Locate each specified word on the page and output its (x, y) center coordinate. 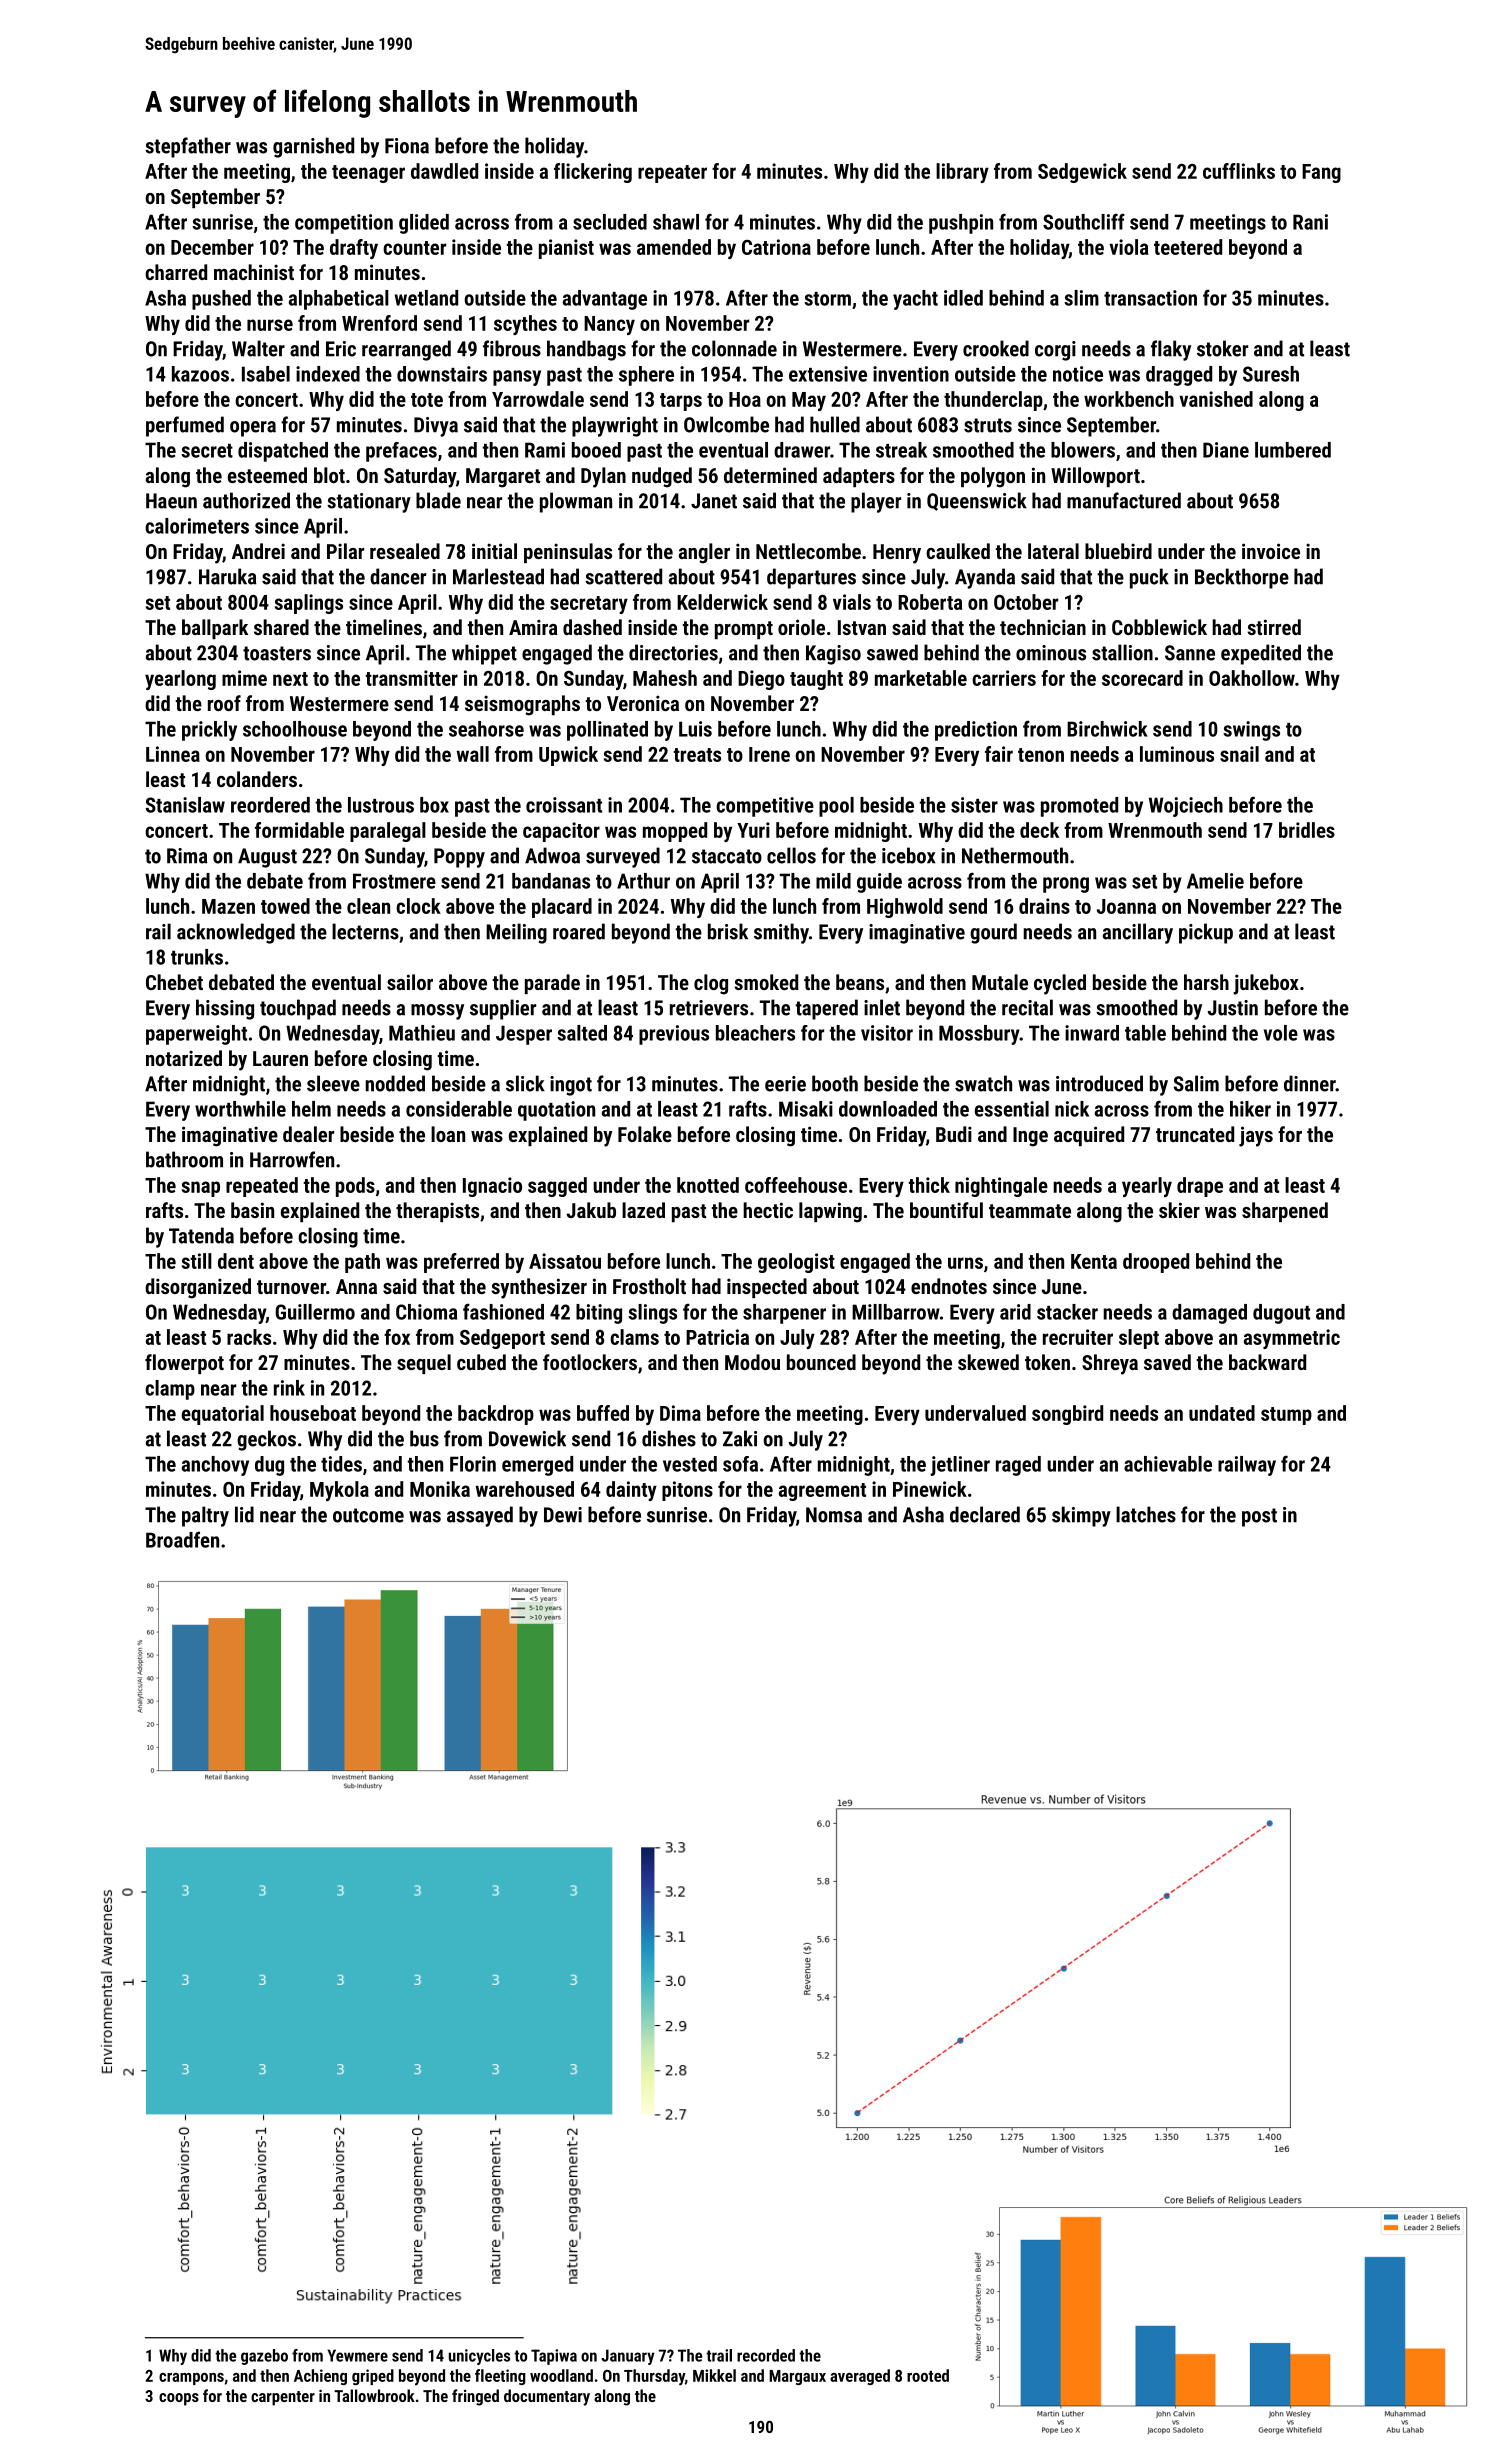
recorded (766, 2355)
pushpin (961, 224)
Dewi (563, 1515)
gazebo (264, 2357)
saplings (309, 604)
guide (879, 883)
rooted (928, 2375)
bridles (1307, 830)
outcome (368, 1515)
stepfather (188, 147)
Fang (1321, 173)
